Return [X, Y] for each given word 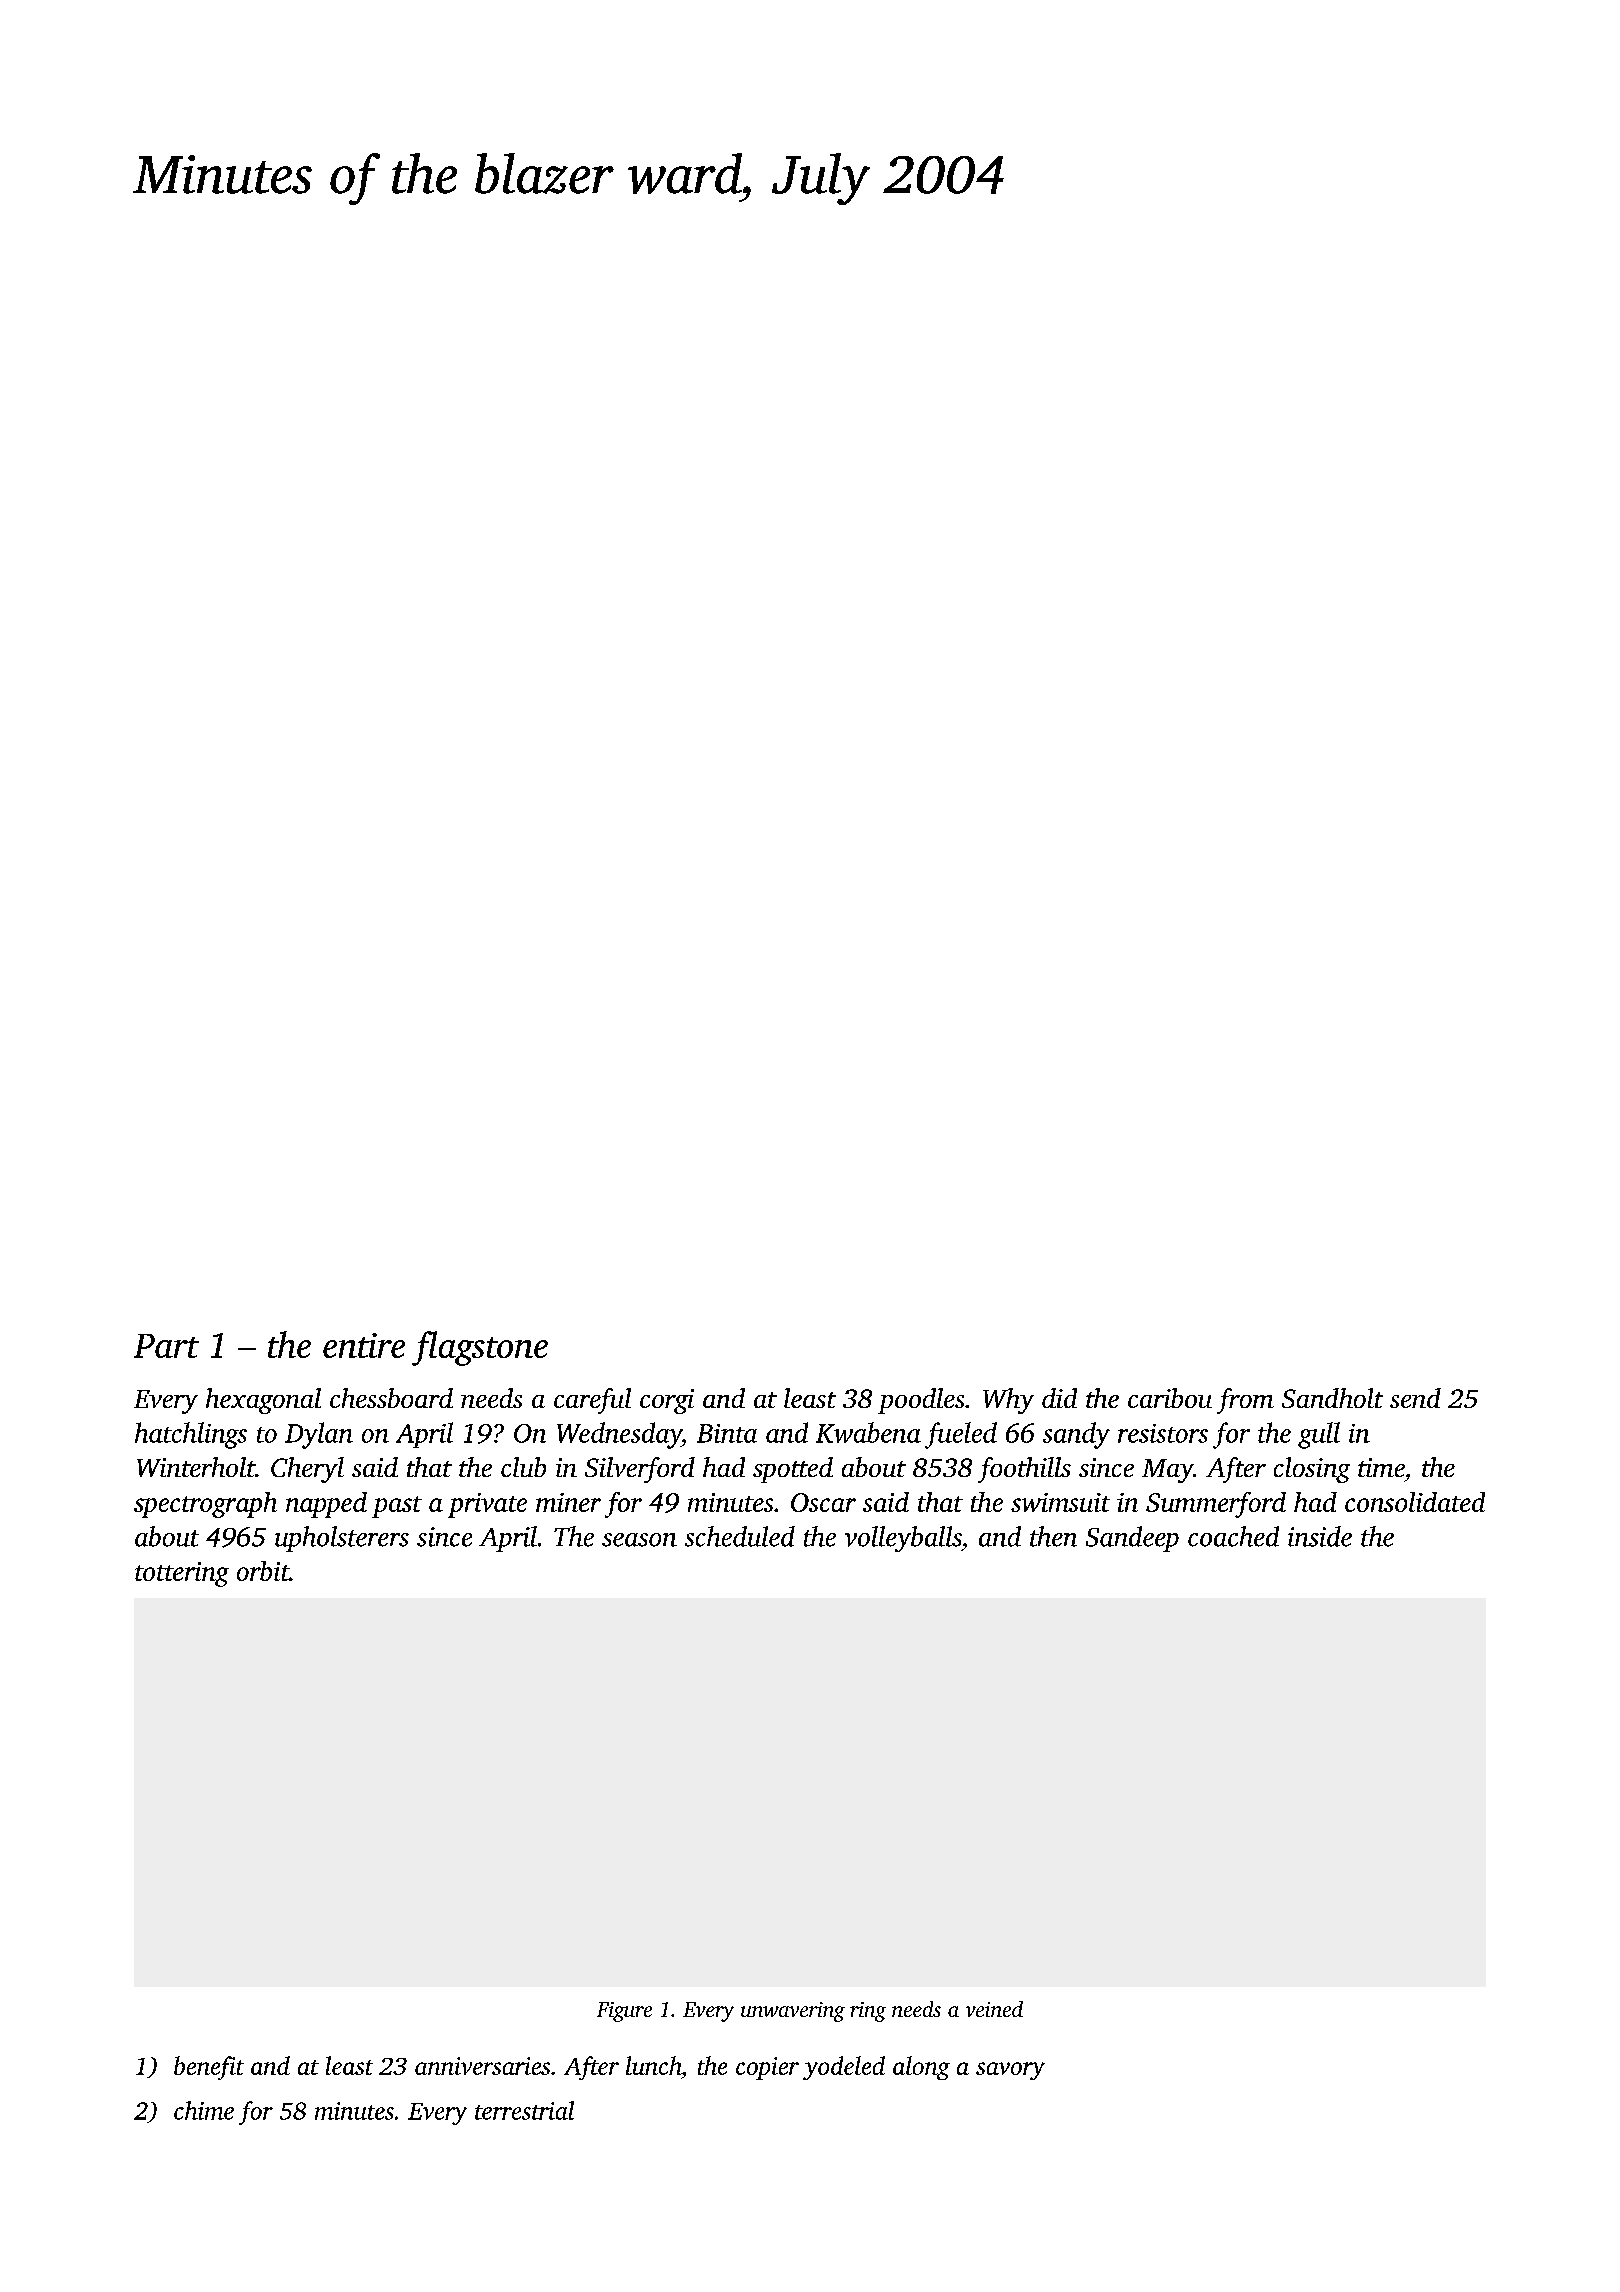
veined [994, 2009]
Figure [624, 2012]
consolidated [1415, 1502]
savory [1010, 2071]
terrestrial [524, 2110]
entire [364, 1345]
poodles [921, 1401]
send [1415, 1398]
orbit [263, 1571]
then [1053, 1536]
